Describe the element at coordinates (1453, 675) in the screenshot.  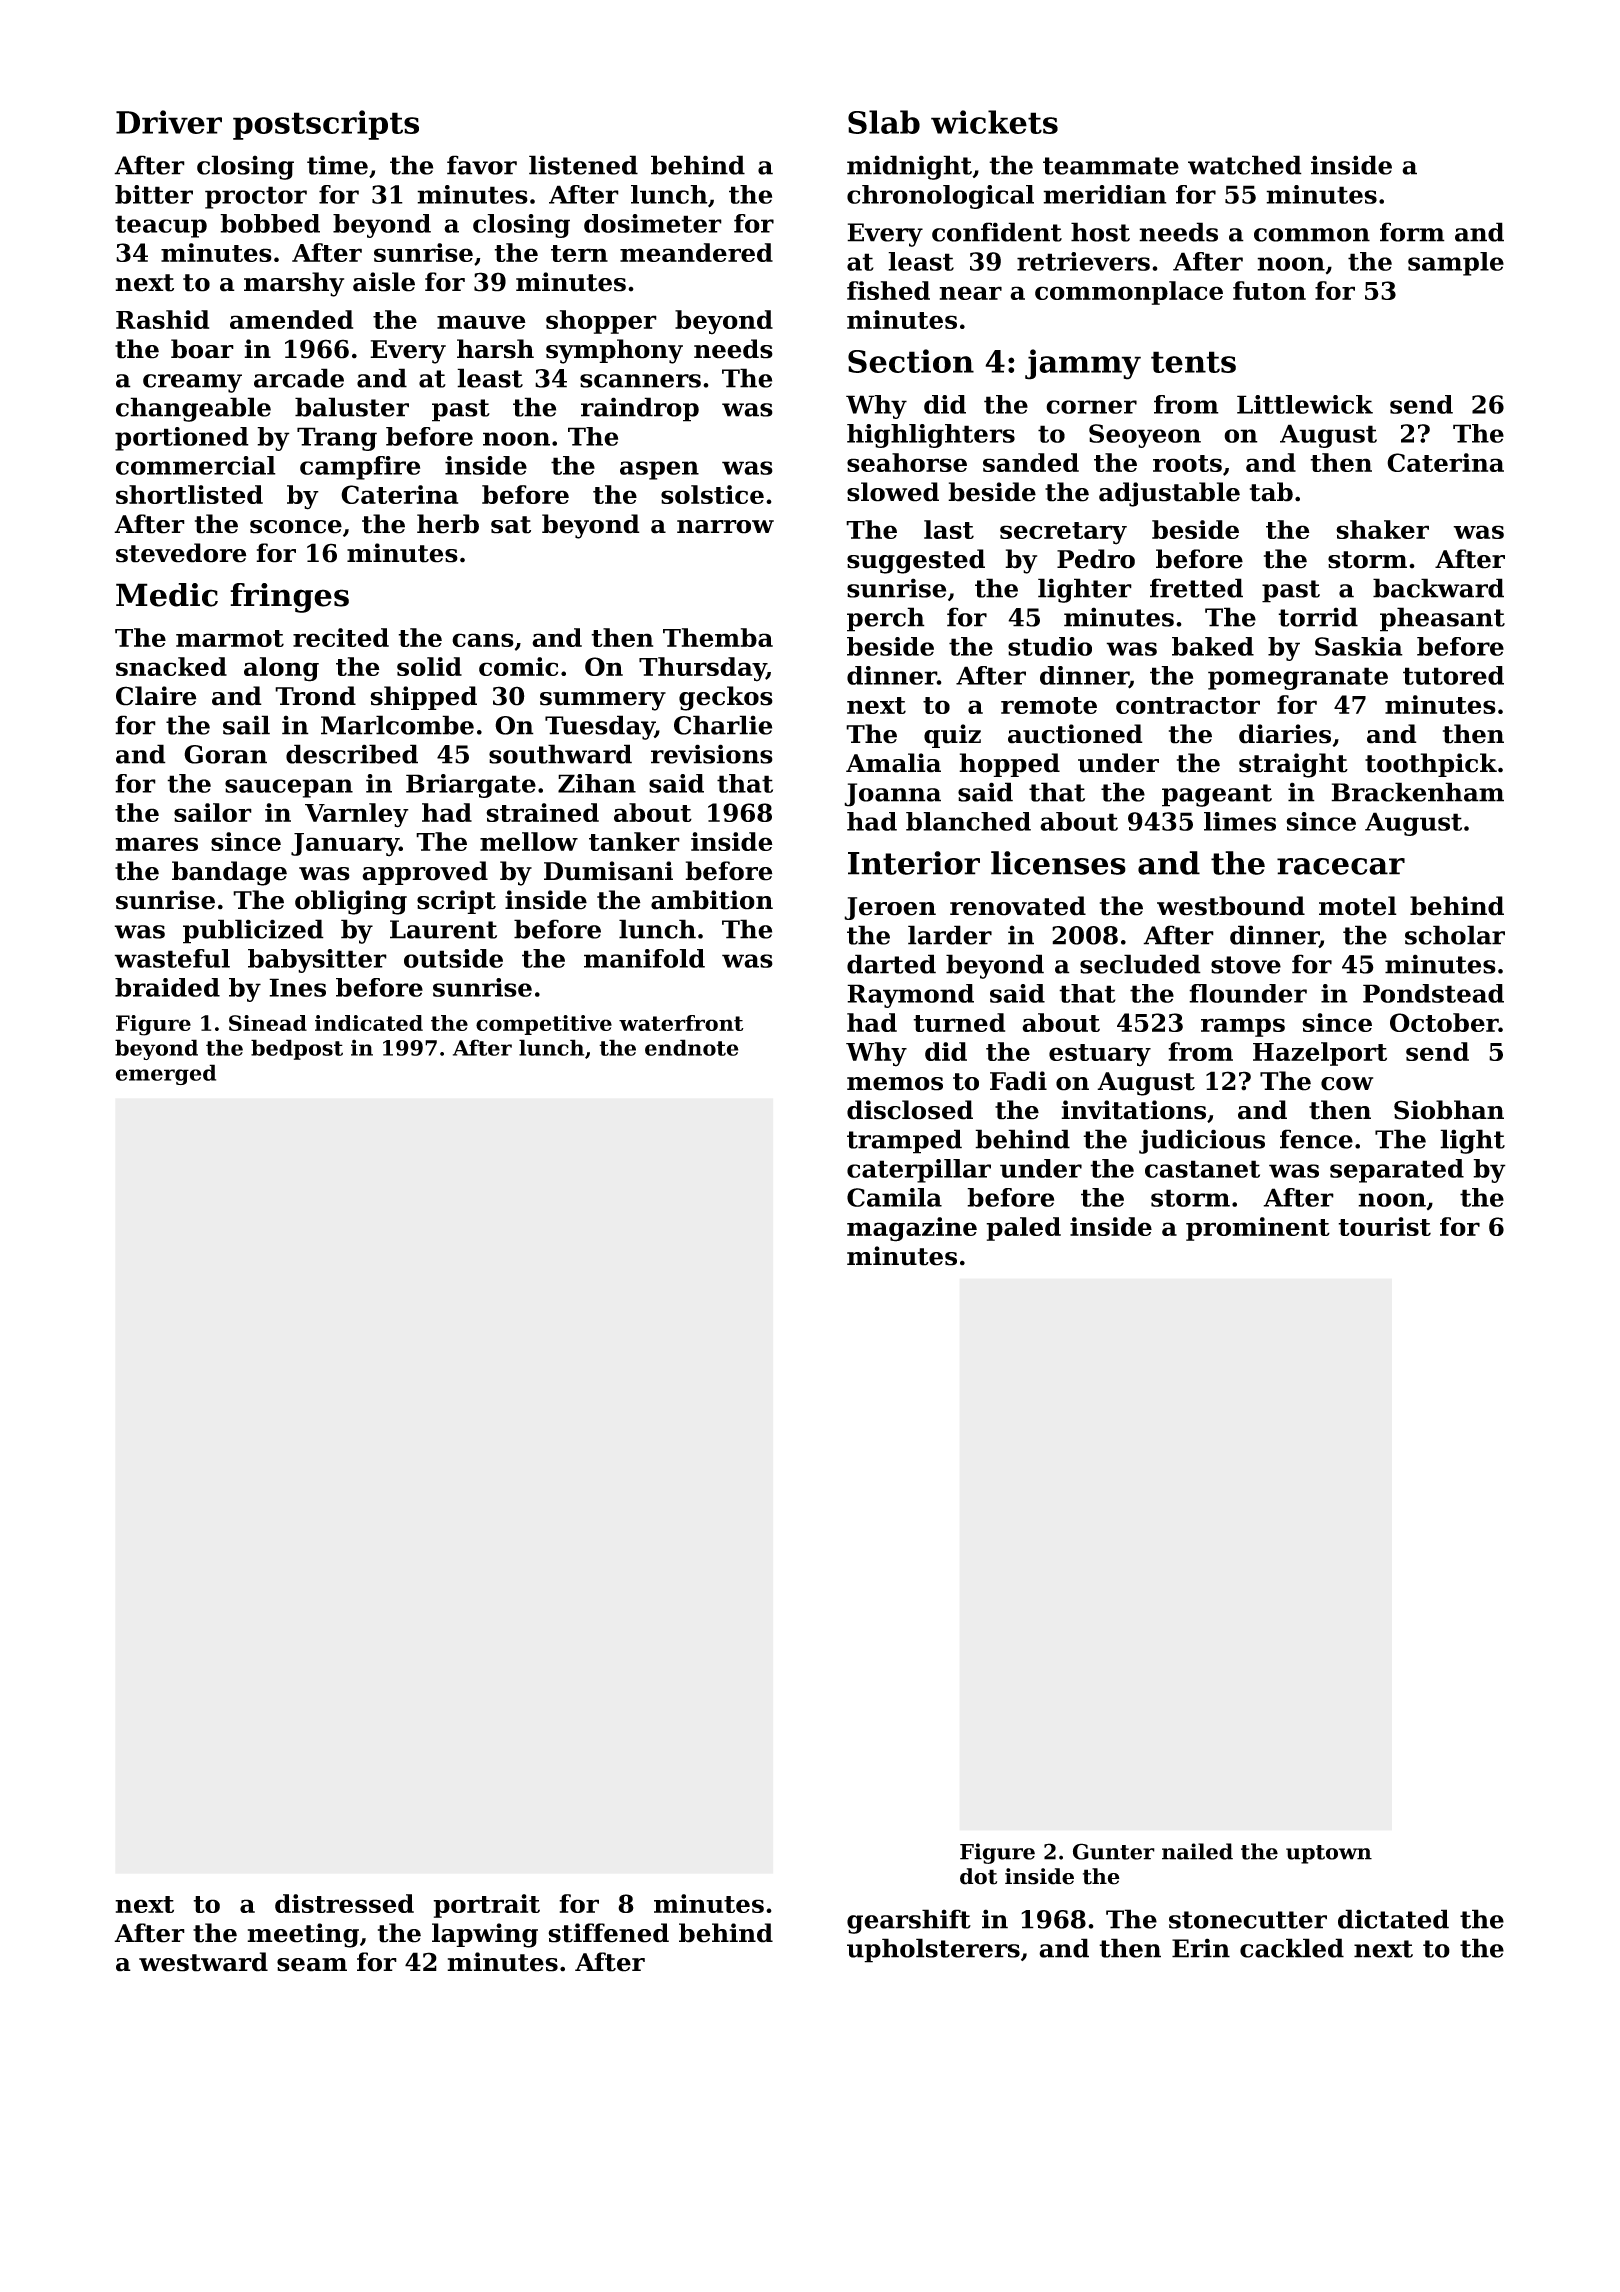
I see `tutored` at that location.
